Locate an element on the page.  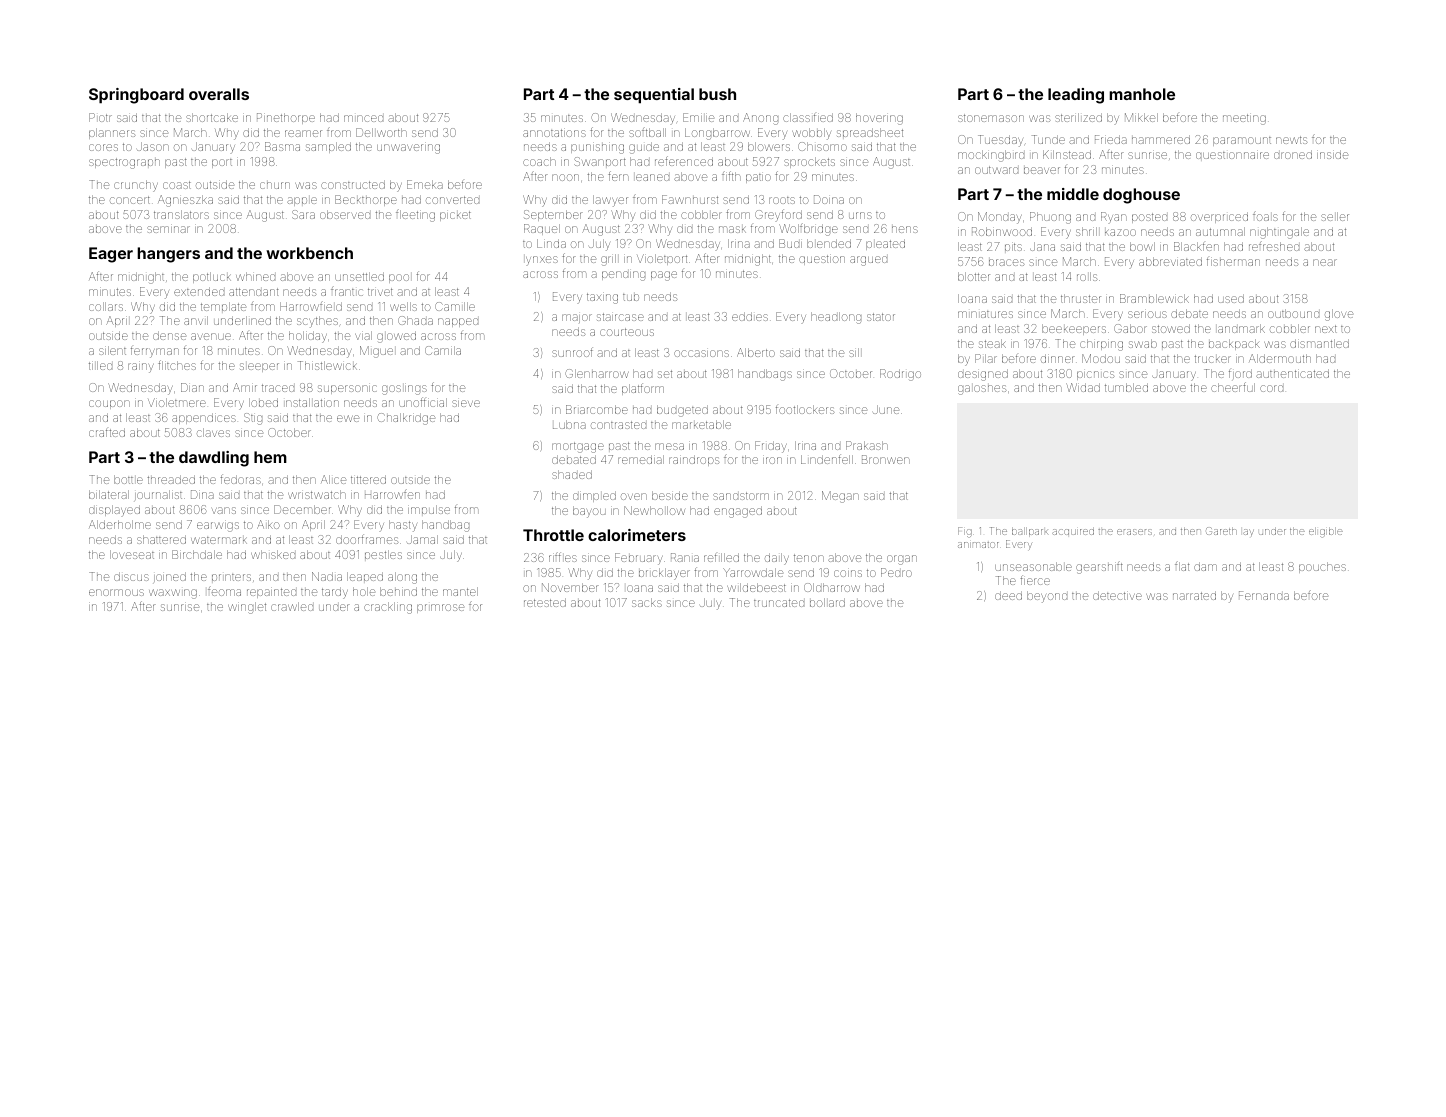
waxwing is located at coordinates (173, 594).
